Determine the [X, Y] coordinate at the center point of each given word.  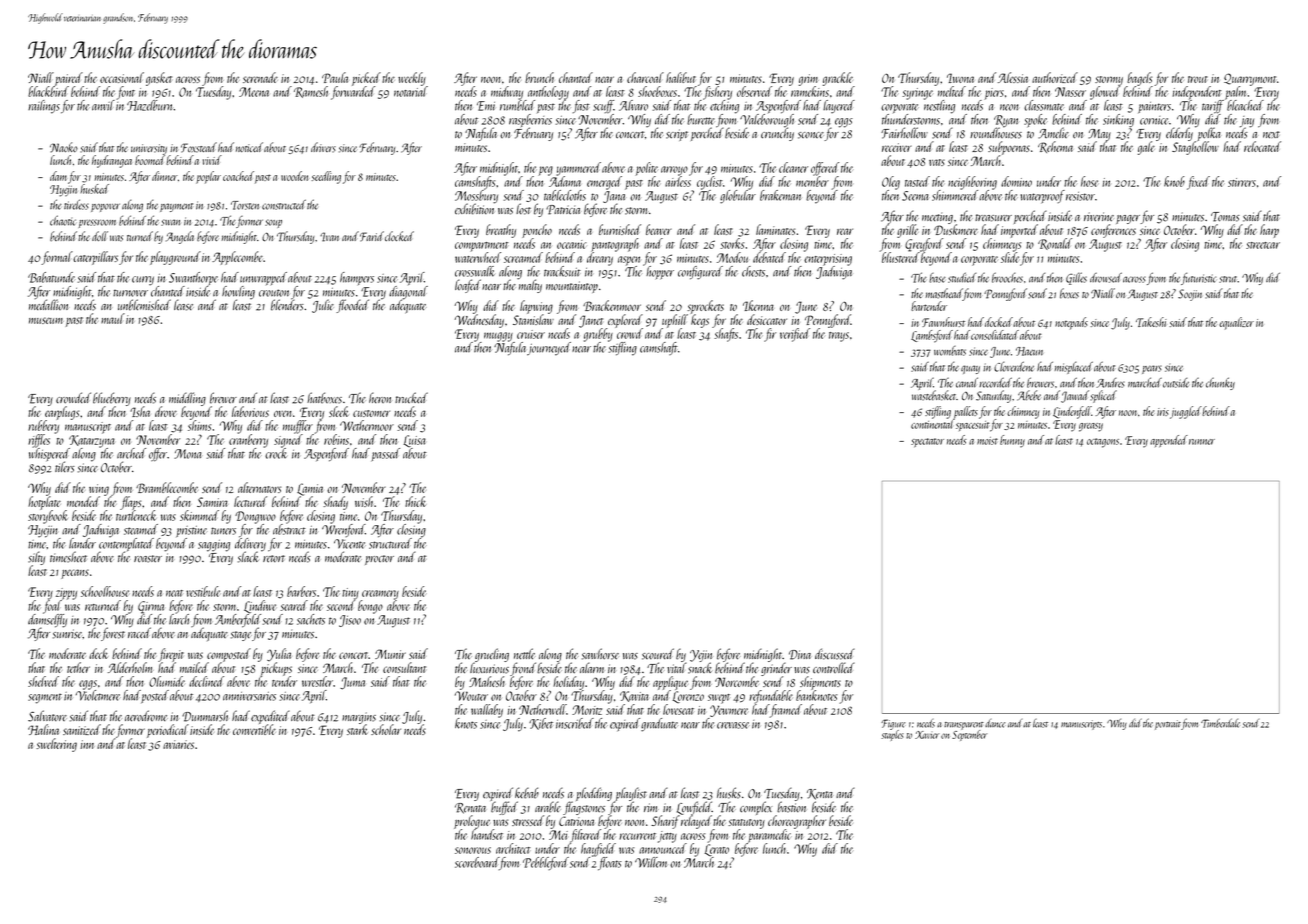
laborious [250, 411]
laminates [775, 229]
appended [1169, 441]
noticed [249, 147]
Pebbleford [546, 863]
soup [273, 223]
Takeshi [1151, 322]
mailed [194, 667]
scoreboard [477, 862]
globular [738, 197]
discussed [835, 654]
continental [933, 424]
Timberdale [1220, 723]
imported [1019, 231]
